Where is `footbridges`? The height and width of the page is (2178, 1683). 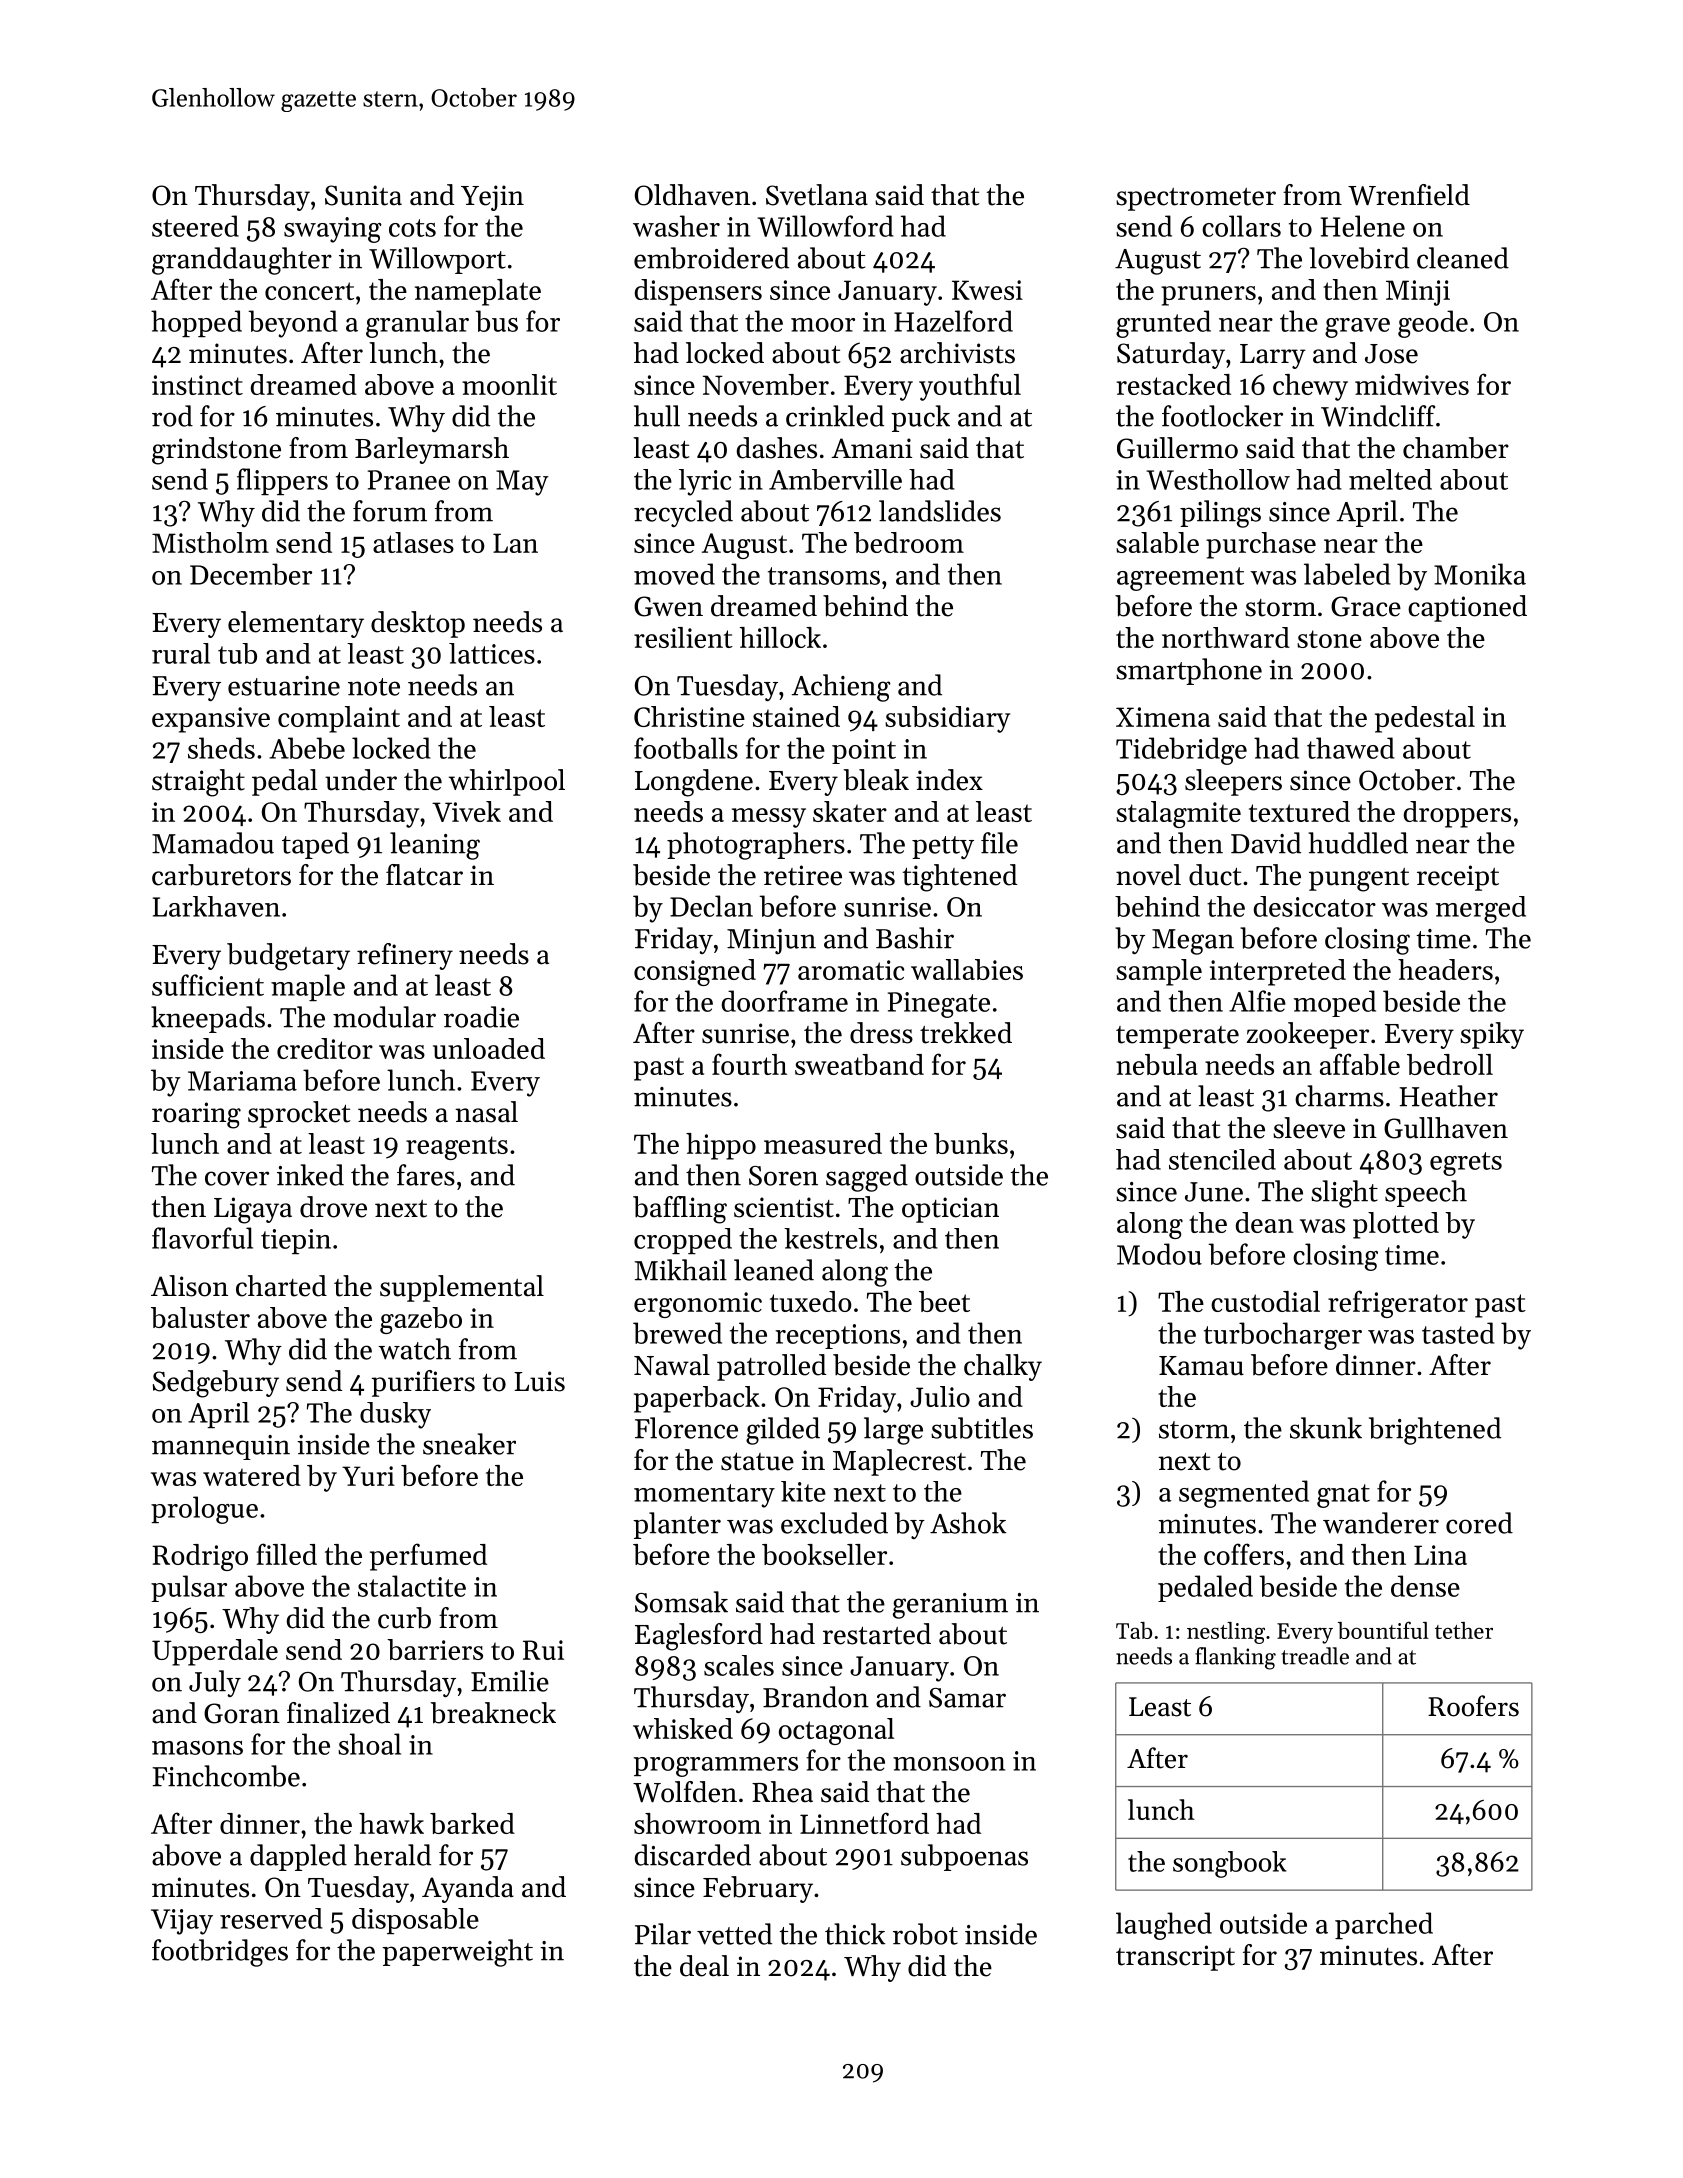
footbridges is located at coordinates (220, 1953).
